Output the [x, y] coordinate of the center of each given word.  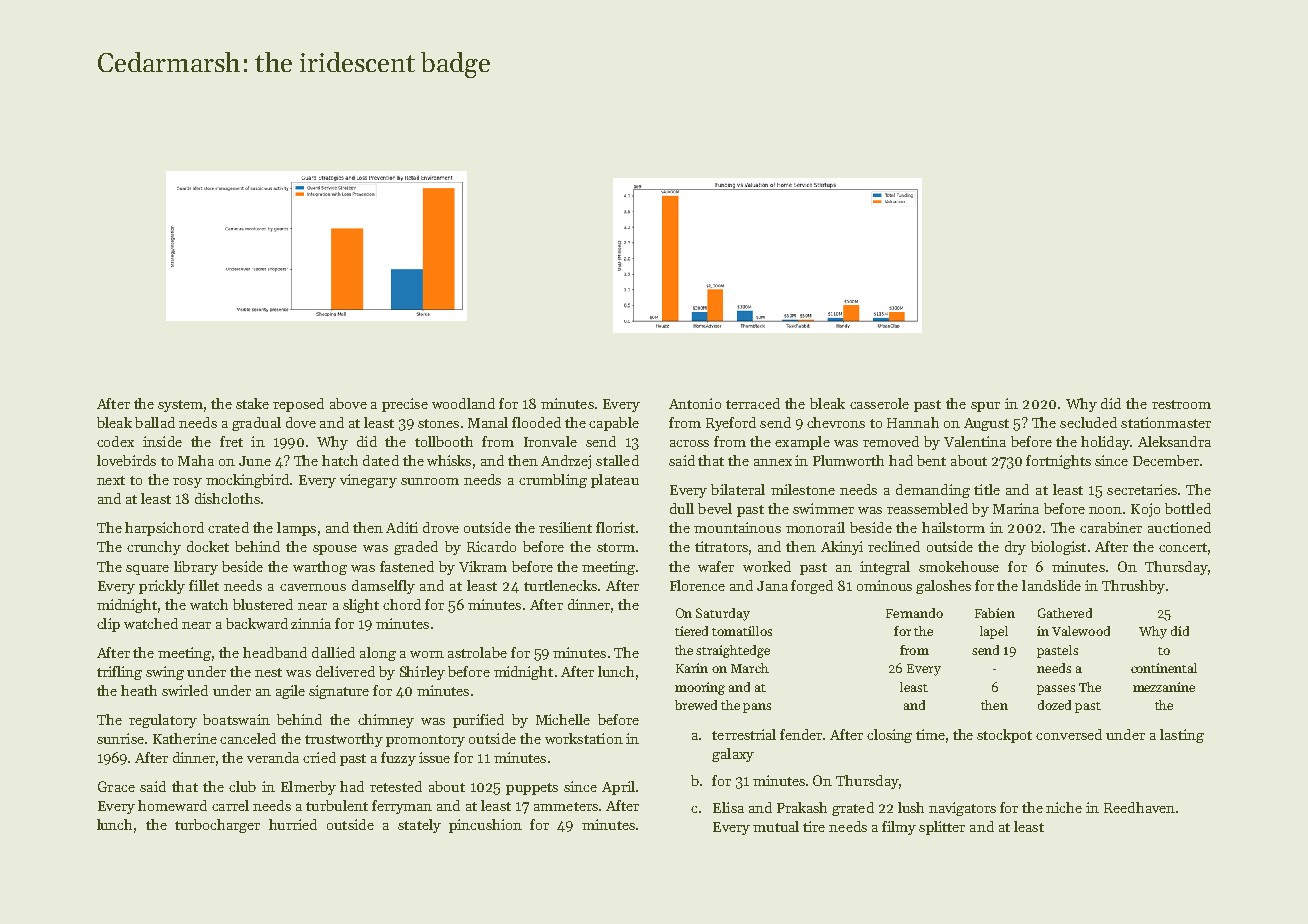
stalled [617, 460]
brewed [696, 705]
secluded [1088, 422]
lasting [1182, 736]
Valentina [975, 441]
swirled [185, 690]
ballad [155, 422]
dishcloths [227, 498]
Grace [116, 786]
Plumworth [848, 460]
